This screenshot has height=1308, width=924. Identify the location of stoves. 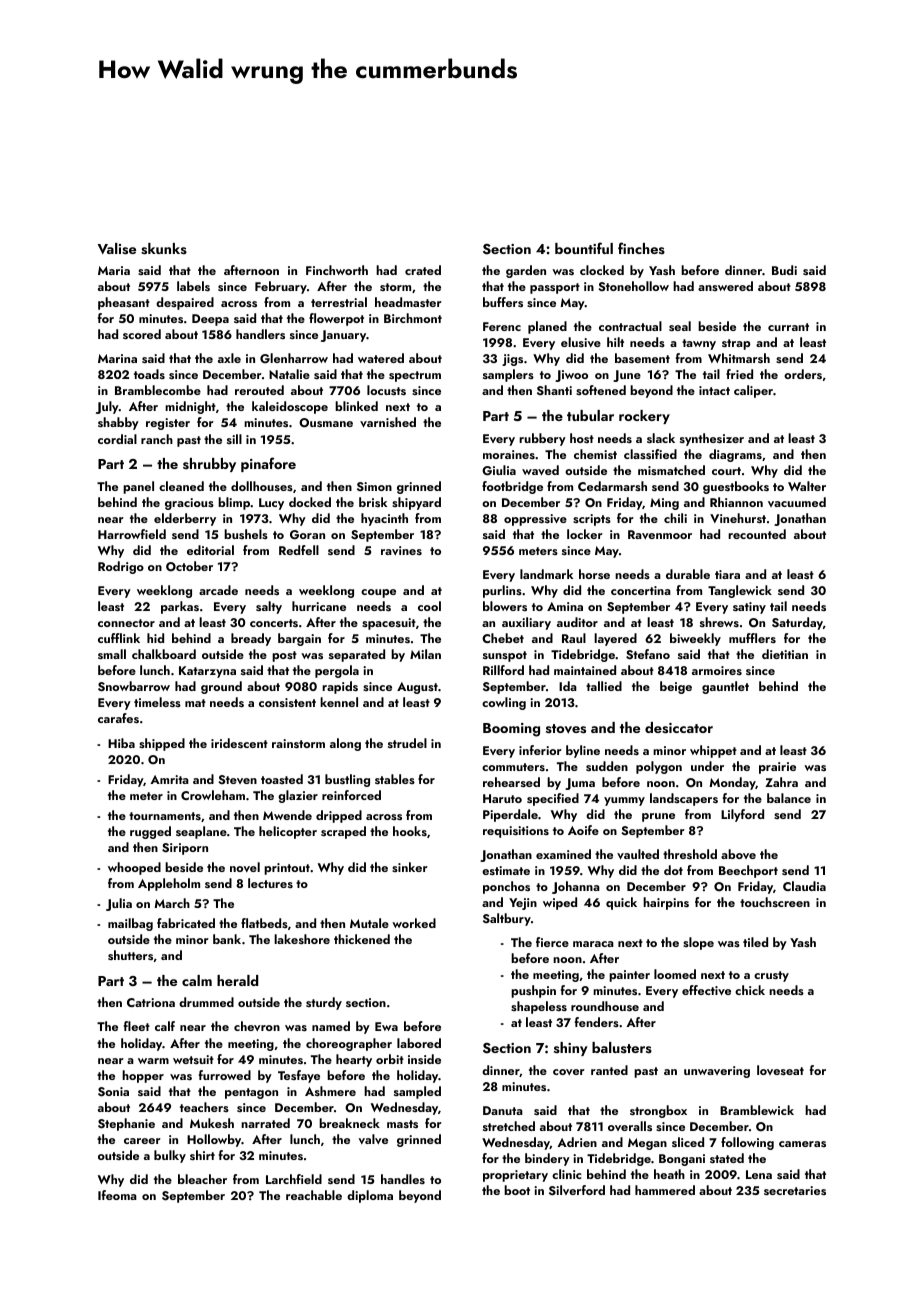
(566, 729).
